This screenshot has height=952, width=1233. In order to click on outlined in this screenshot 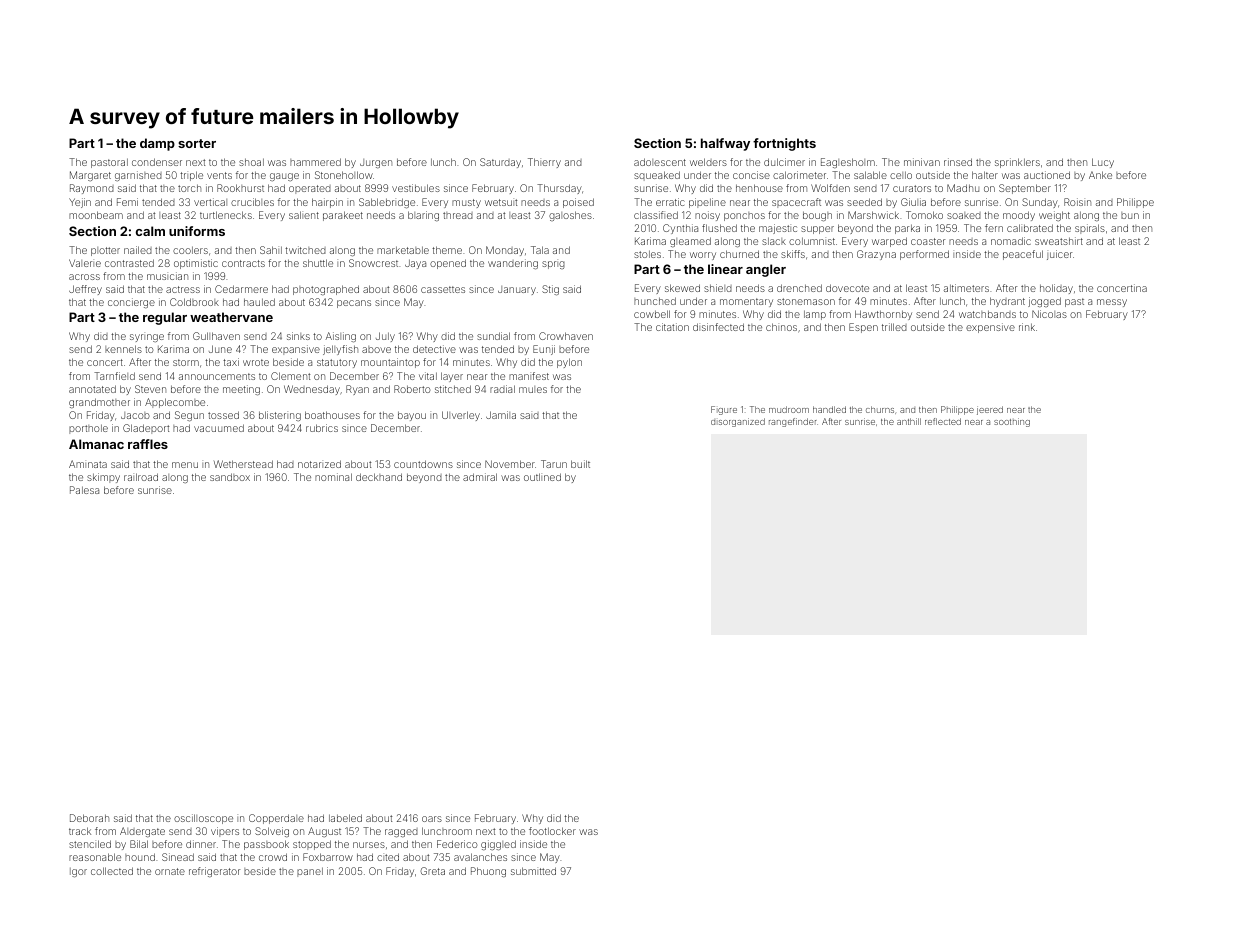, I will do `click(542, 477)`.
